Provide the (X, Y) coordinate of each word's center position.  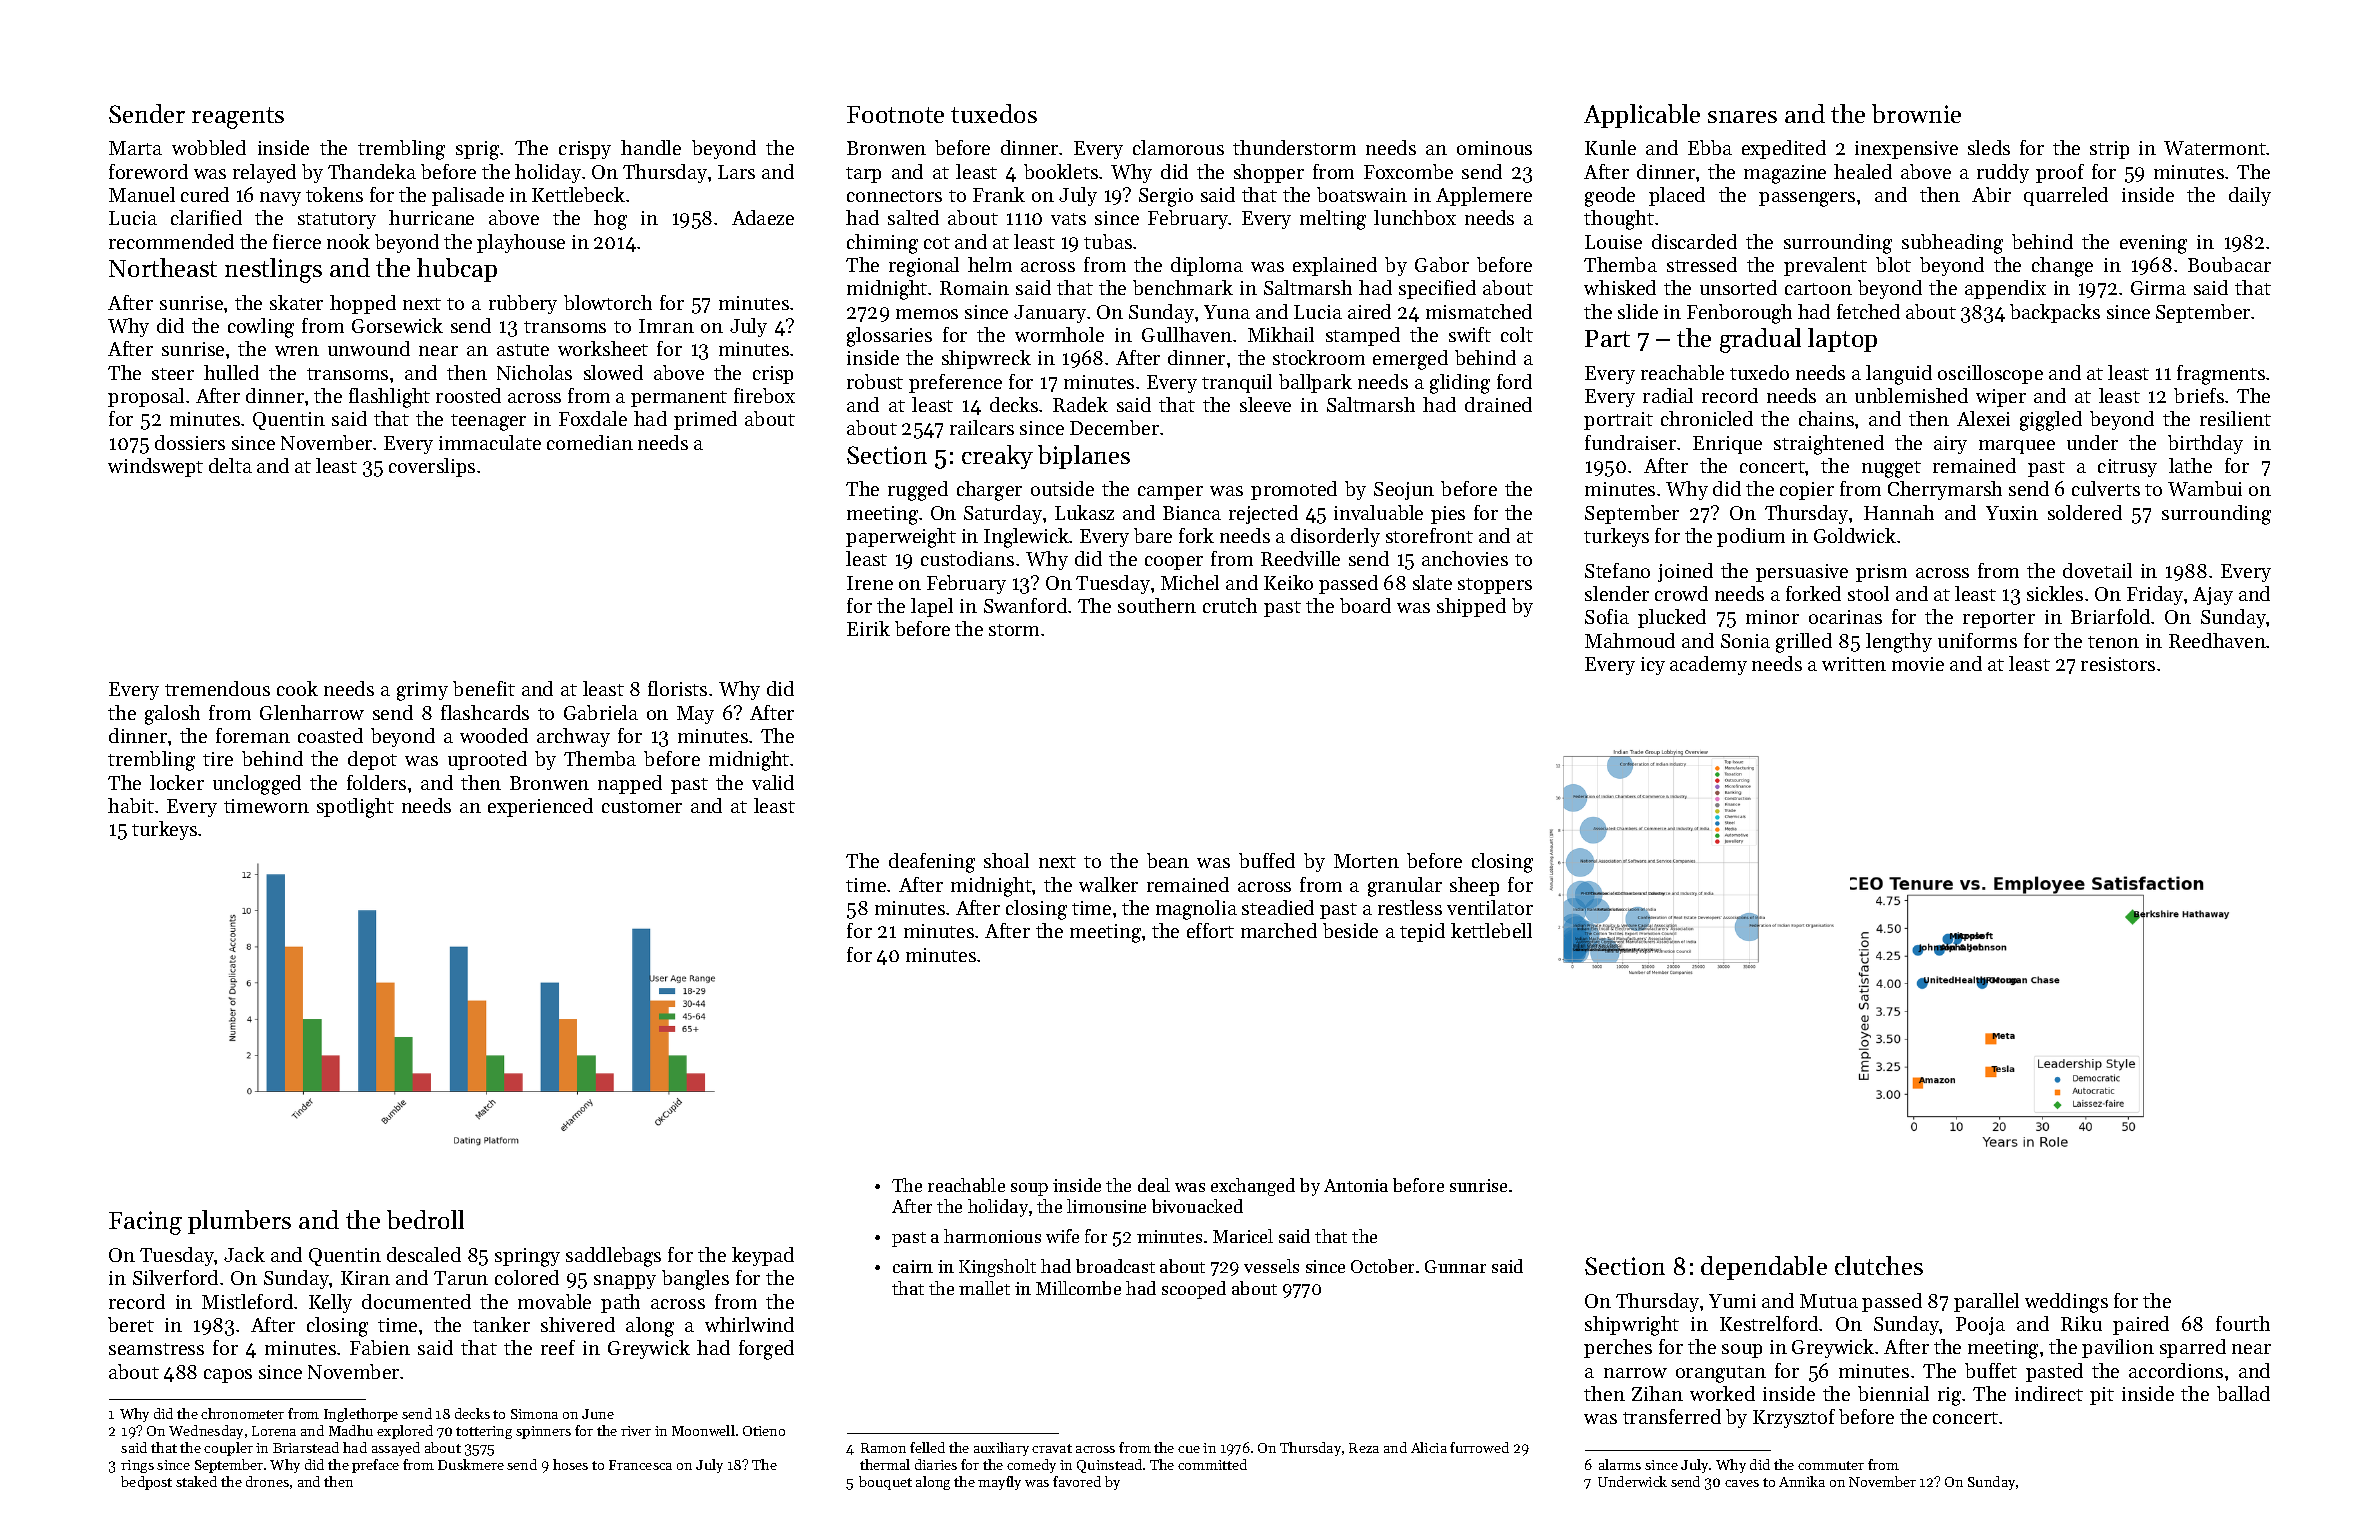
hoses (570, 1464)
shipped (1471, 607)
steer (173, 374)
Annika (1802, 1481)
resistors (2118, 664)
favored (1077, 1481)
